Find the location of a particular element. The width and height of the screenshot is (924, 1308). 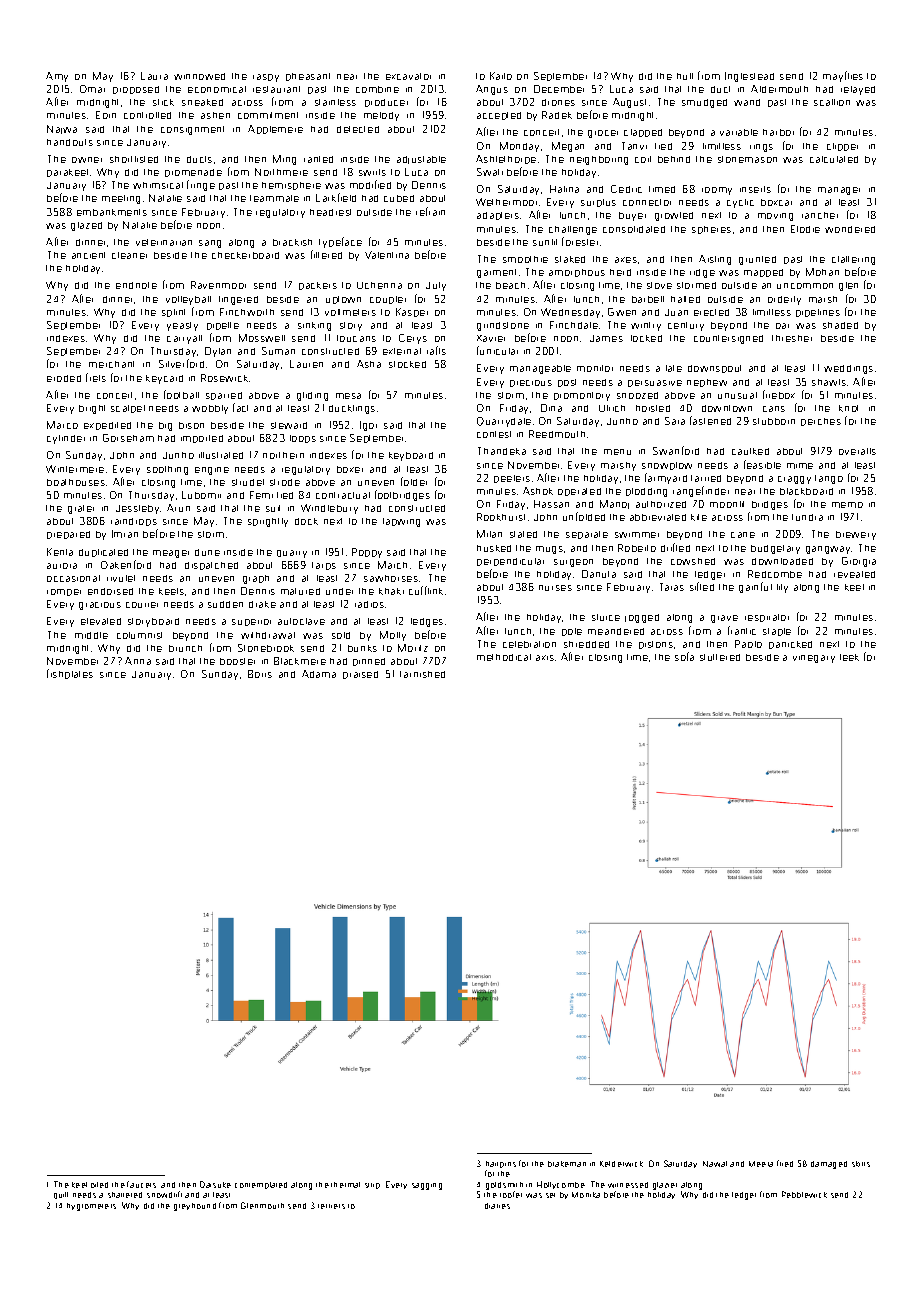

Amy is located at coordinates (57, 77).
